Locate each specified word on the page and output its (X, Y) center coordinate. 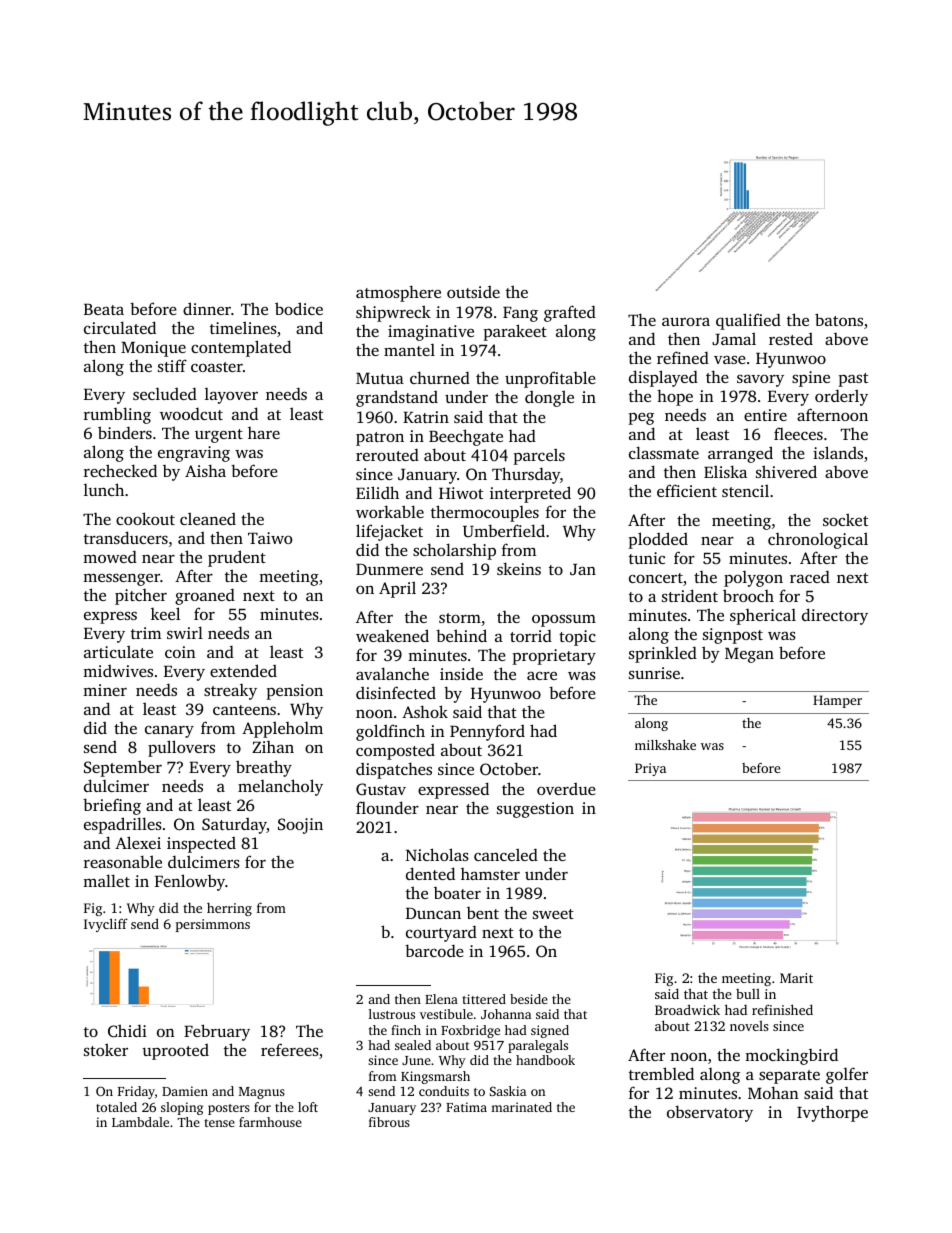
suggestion (535, 810)
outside (473, 292)
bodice (299, 308)
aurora (686, 321)
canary (169, 731)
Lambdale (140, 1122)
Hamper (837, 701)
